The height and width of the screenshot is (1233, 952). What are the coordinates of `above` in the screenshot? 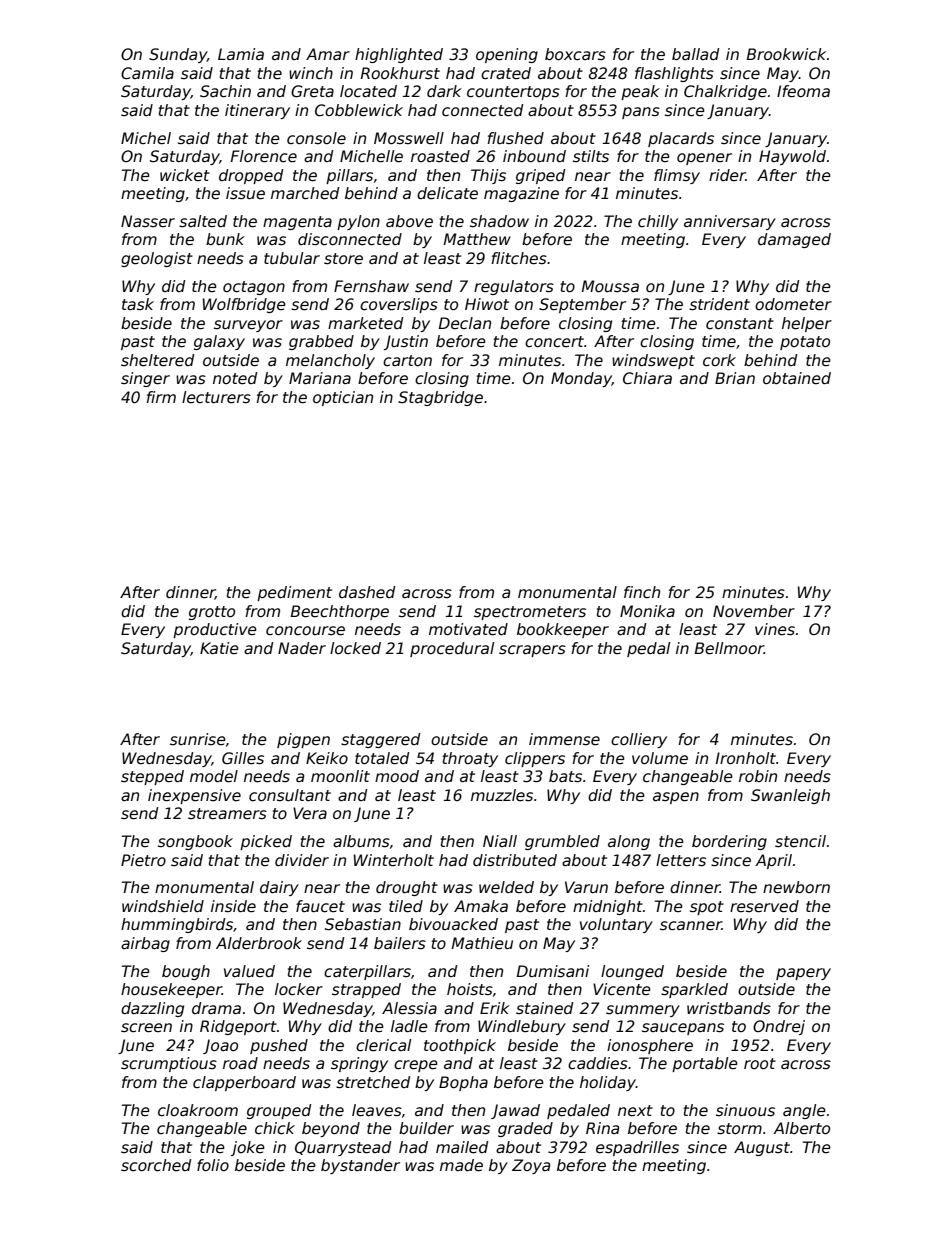 It's located at (409, 221).
